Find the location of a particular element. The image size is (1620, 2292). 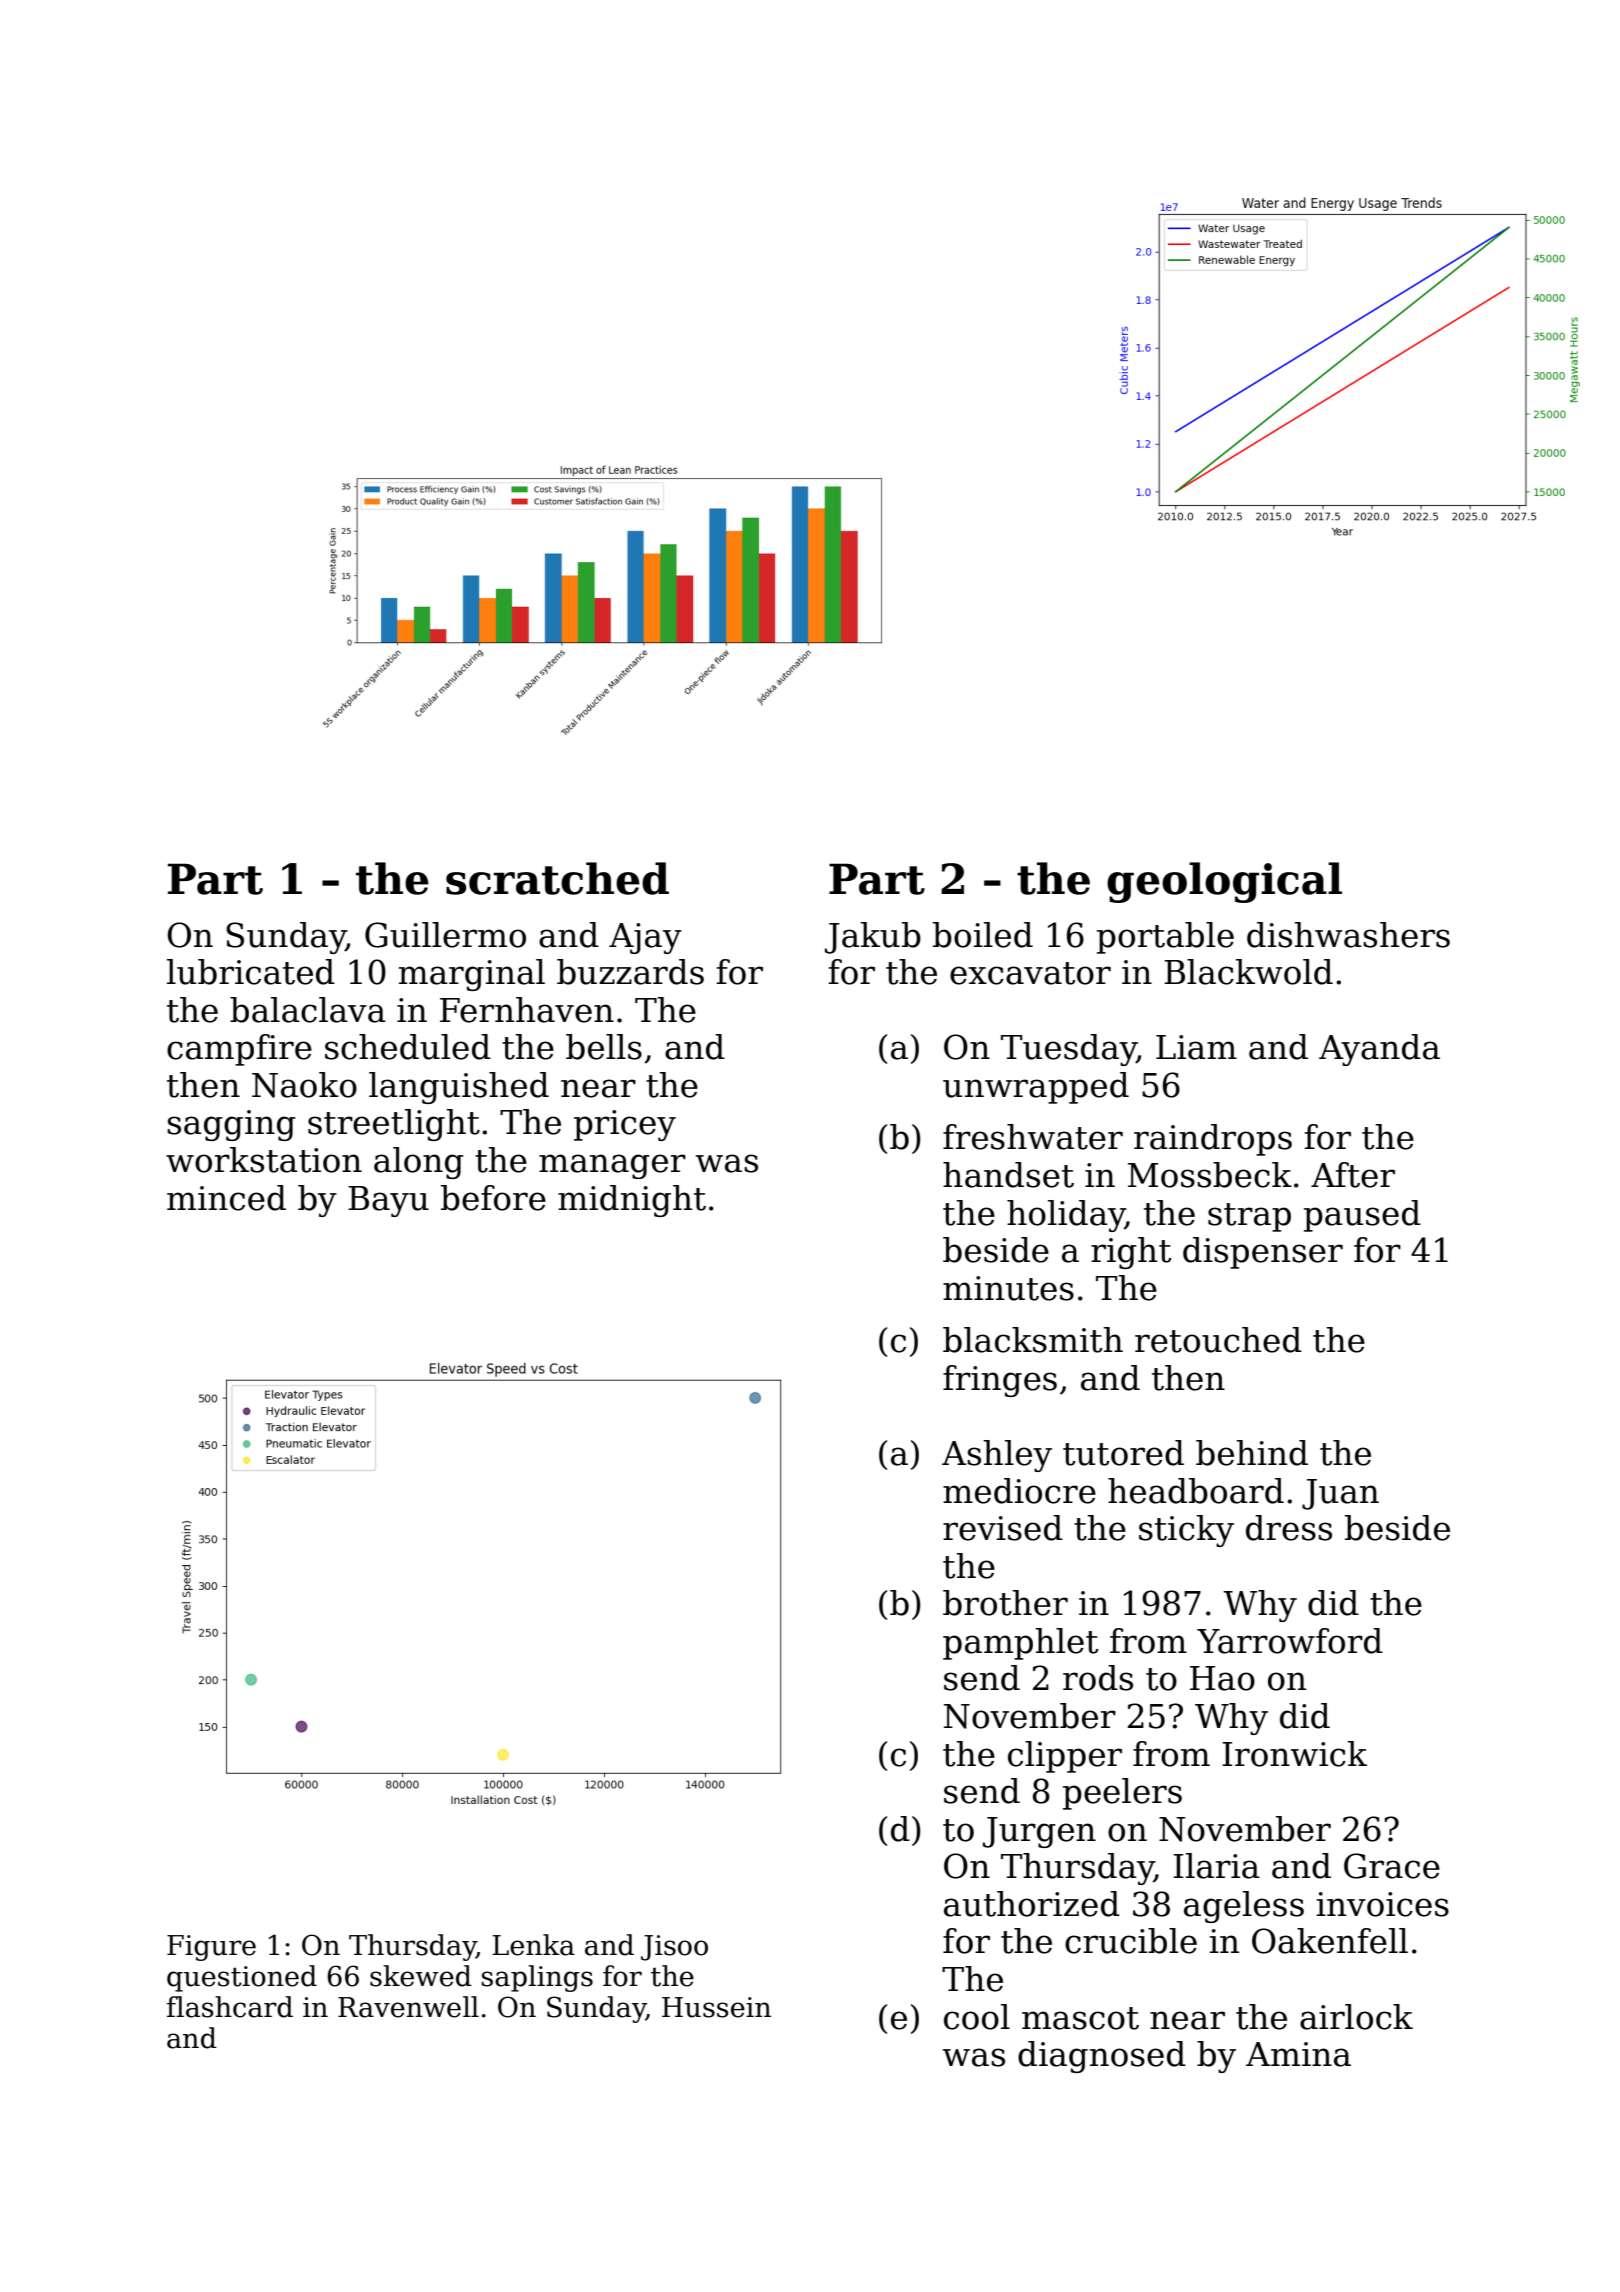

Hao is located at coordinates (1222, 1678).
